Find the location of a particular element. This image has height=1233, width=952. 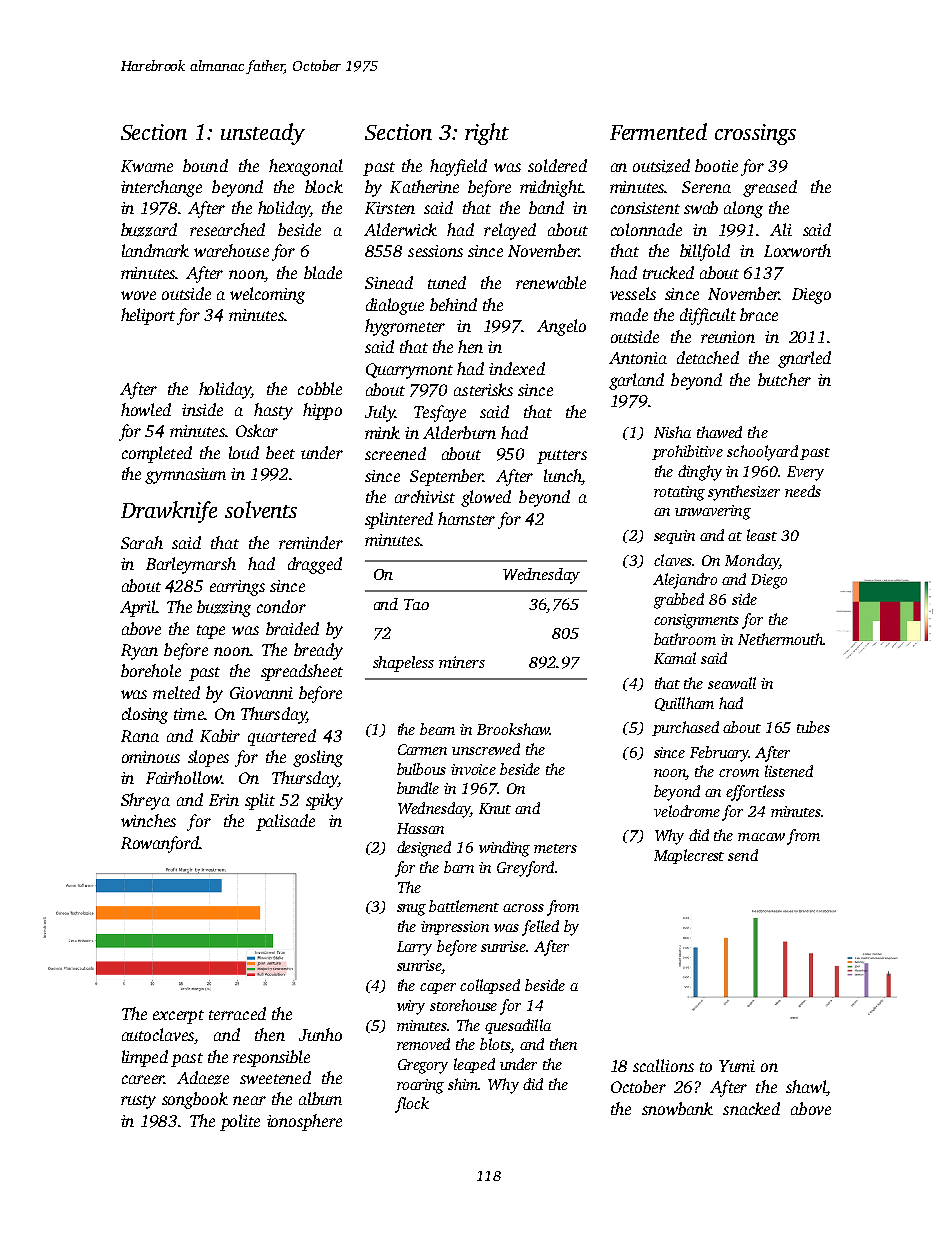

Rowanford is located at coordinates (160, 844).
